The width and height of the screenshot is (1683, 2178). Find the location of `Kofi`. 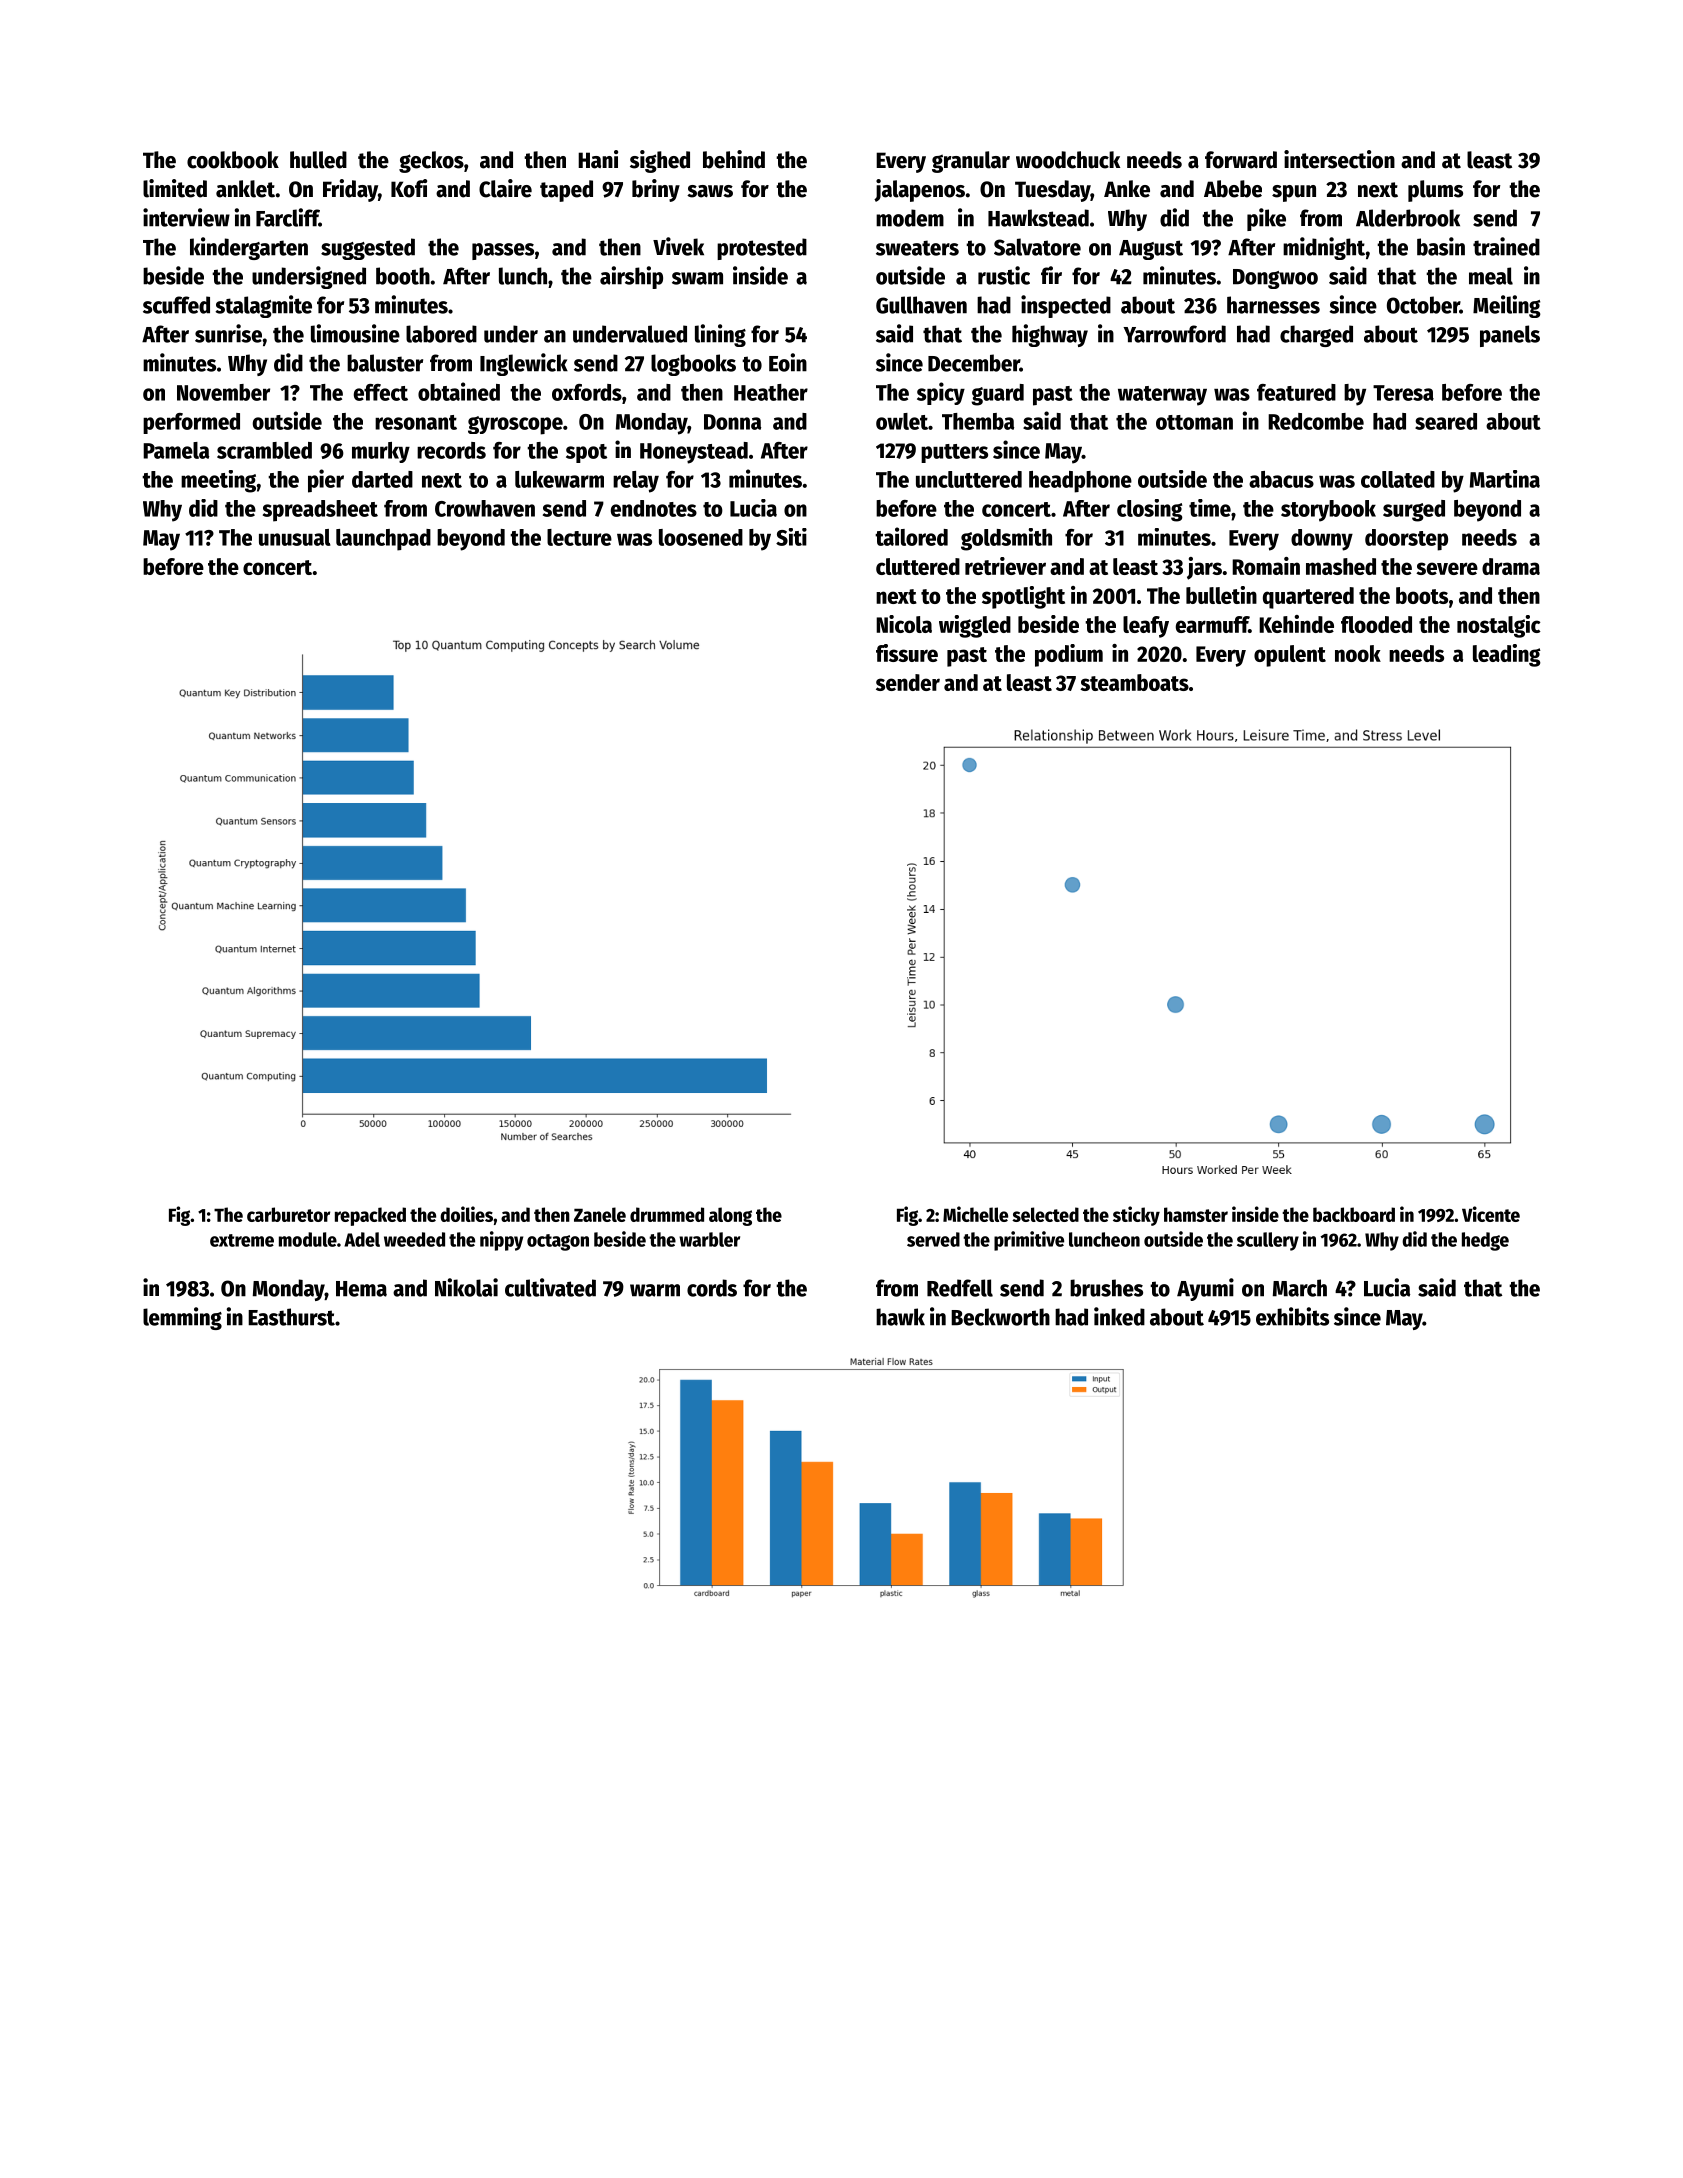

Kofi is located at coordinates (409, 188).
